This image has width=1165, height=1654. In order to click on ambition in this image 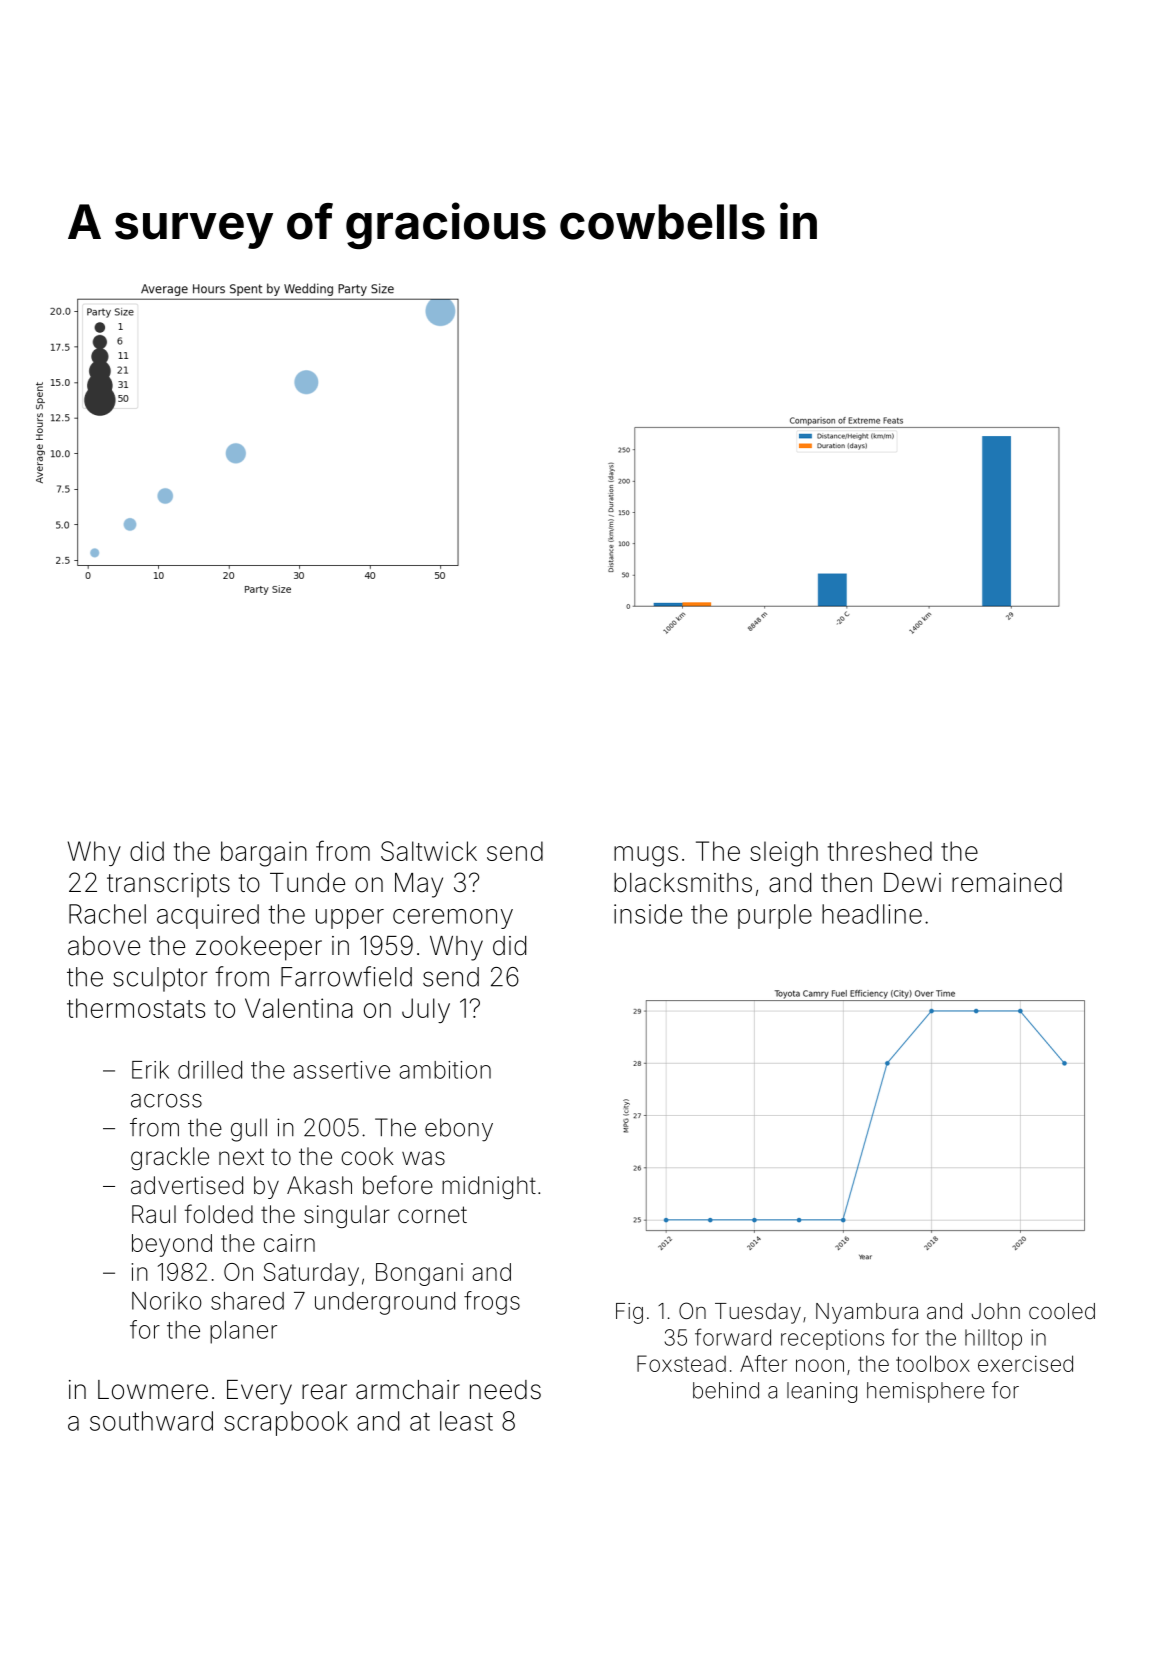, I will do `click(445, 1070)`.
